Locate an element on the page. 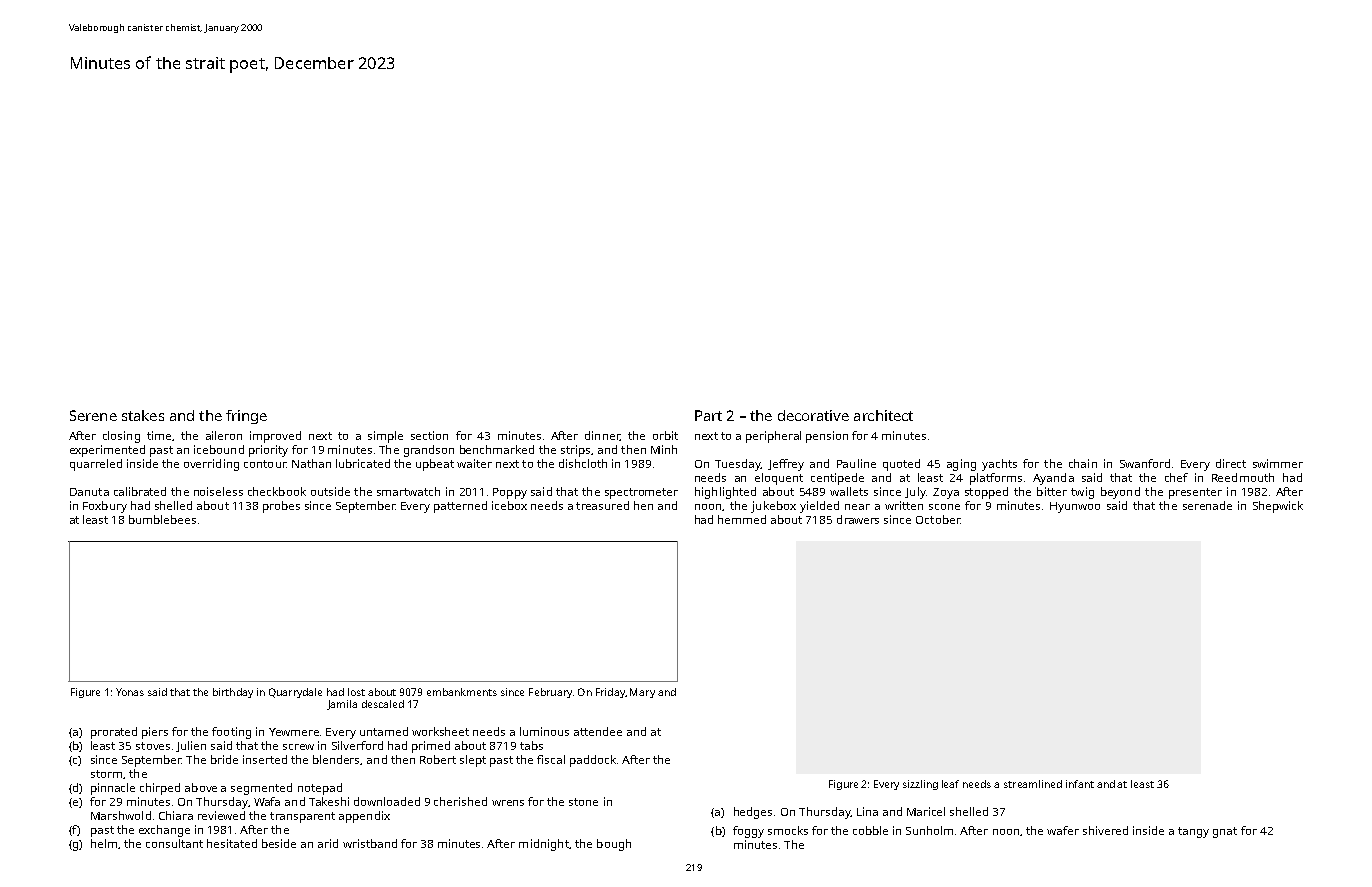 The image size is (1372, 887). Hyunwoo is located at coordinates (1075, 507).
